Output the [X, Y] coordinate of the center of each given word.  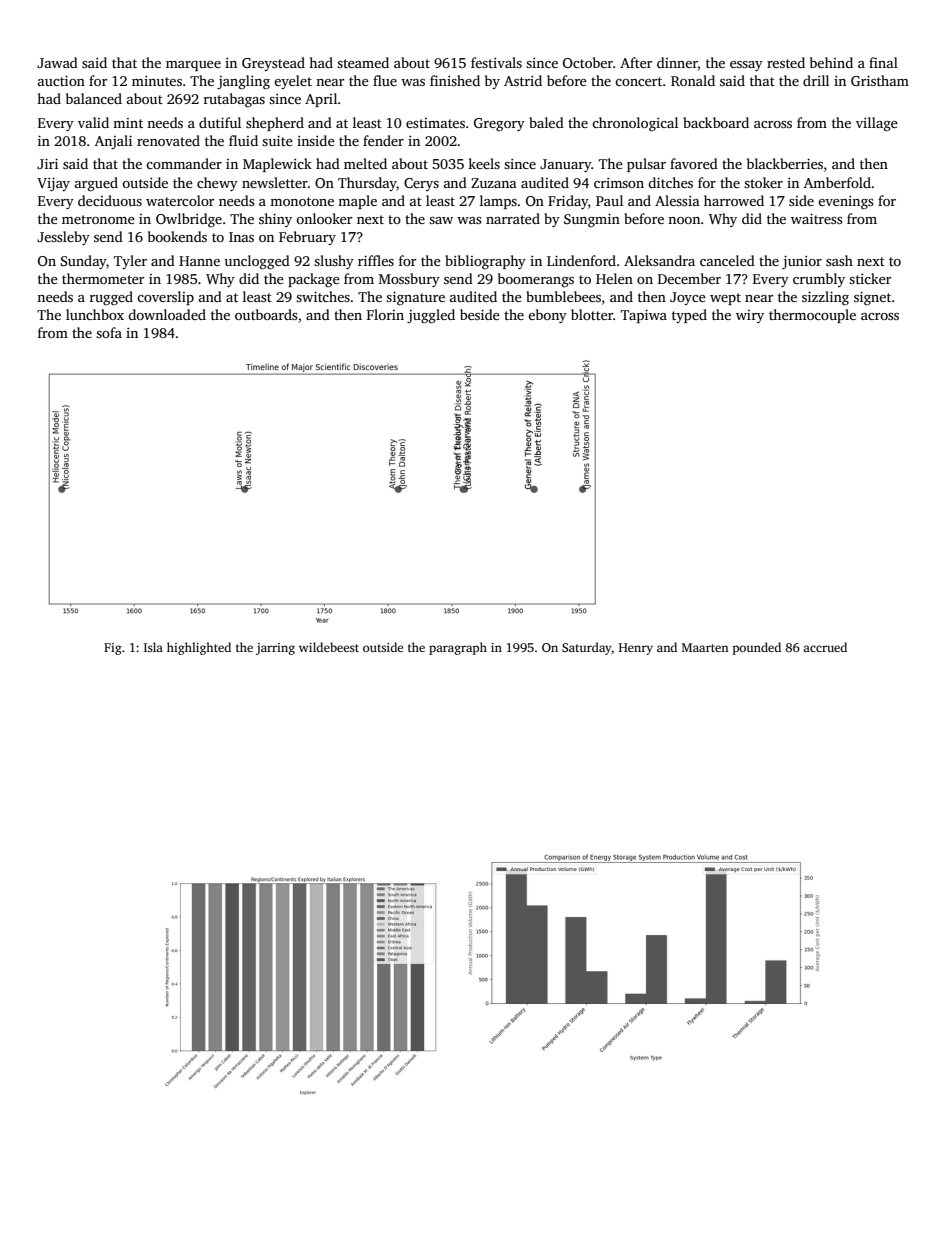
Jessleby [63, 238]
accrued [825, 647]
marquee [193, 66]
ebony [547, 316]
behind [831, 62]
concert [638, 81]
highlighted [199, 648]
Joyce [688, 298]
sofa [109, 332]
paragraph [458, 648]
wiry [750, 316]
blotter [592, 314]
